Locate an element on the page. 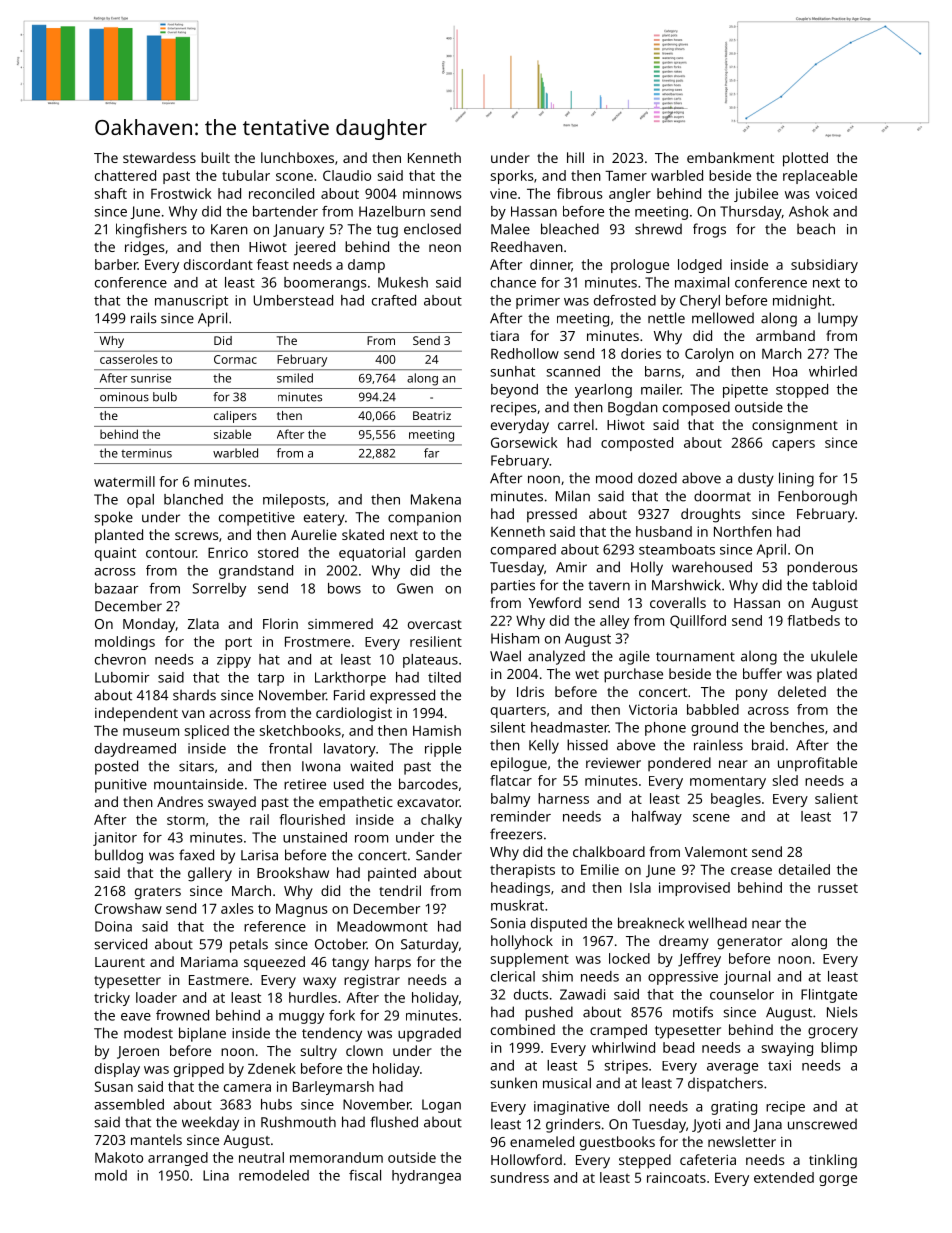 This image has height=1233, width=952. swayed is located at coordinates (232, 803).
